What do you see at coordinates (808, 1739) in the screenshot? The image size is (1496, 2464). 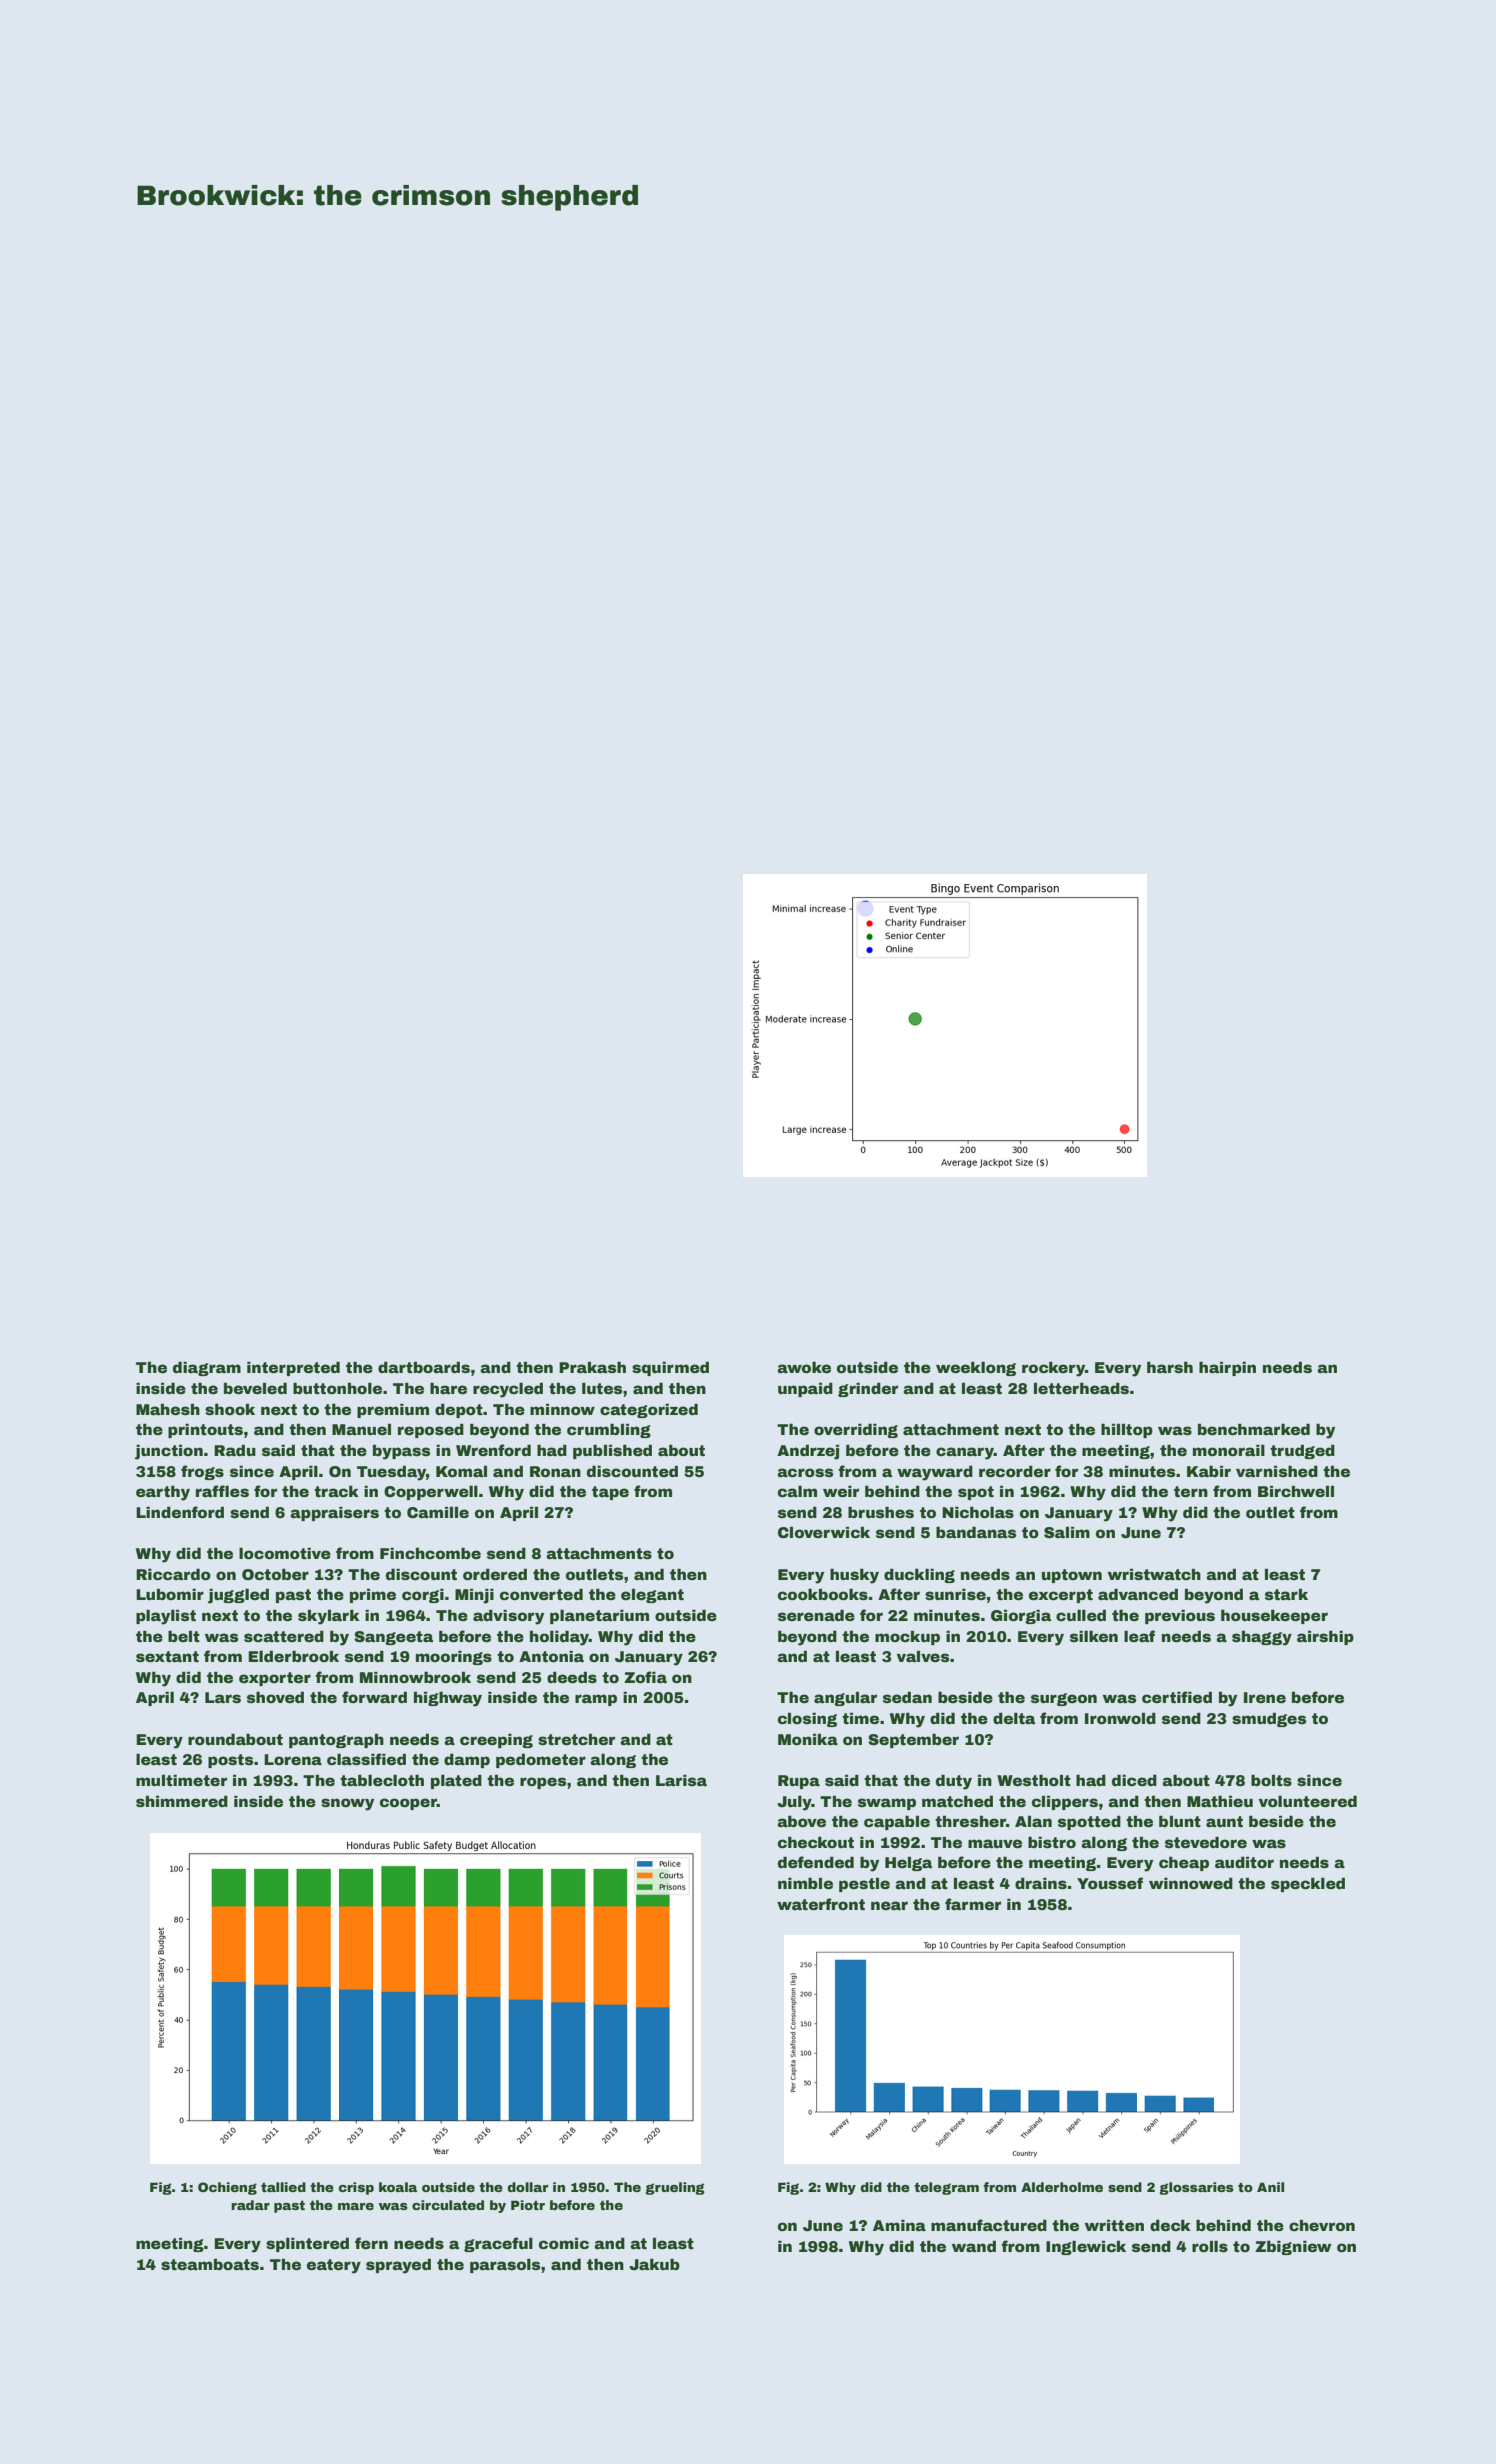 I see `Monika` at bounding box center [808, 1739].
